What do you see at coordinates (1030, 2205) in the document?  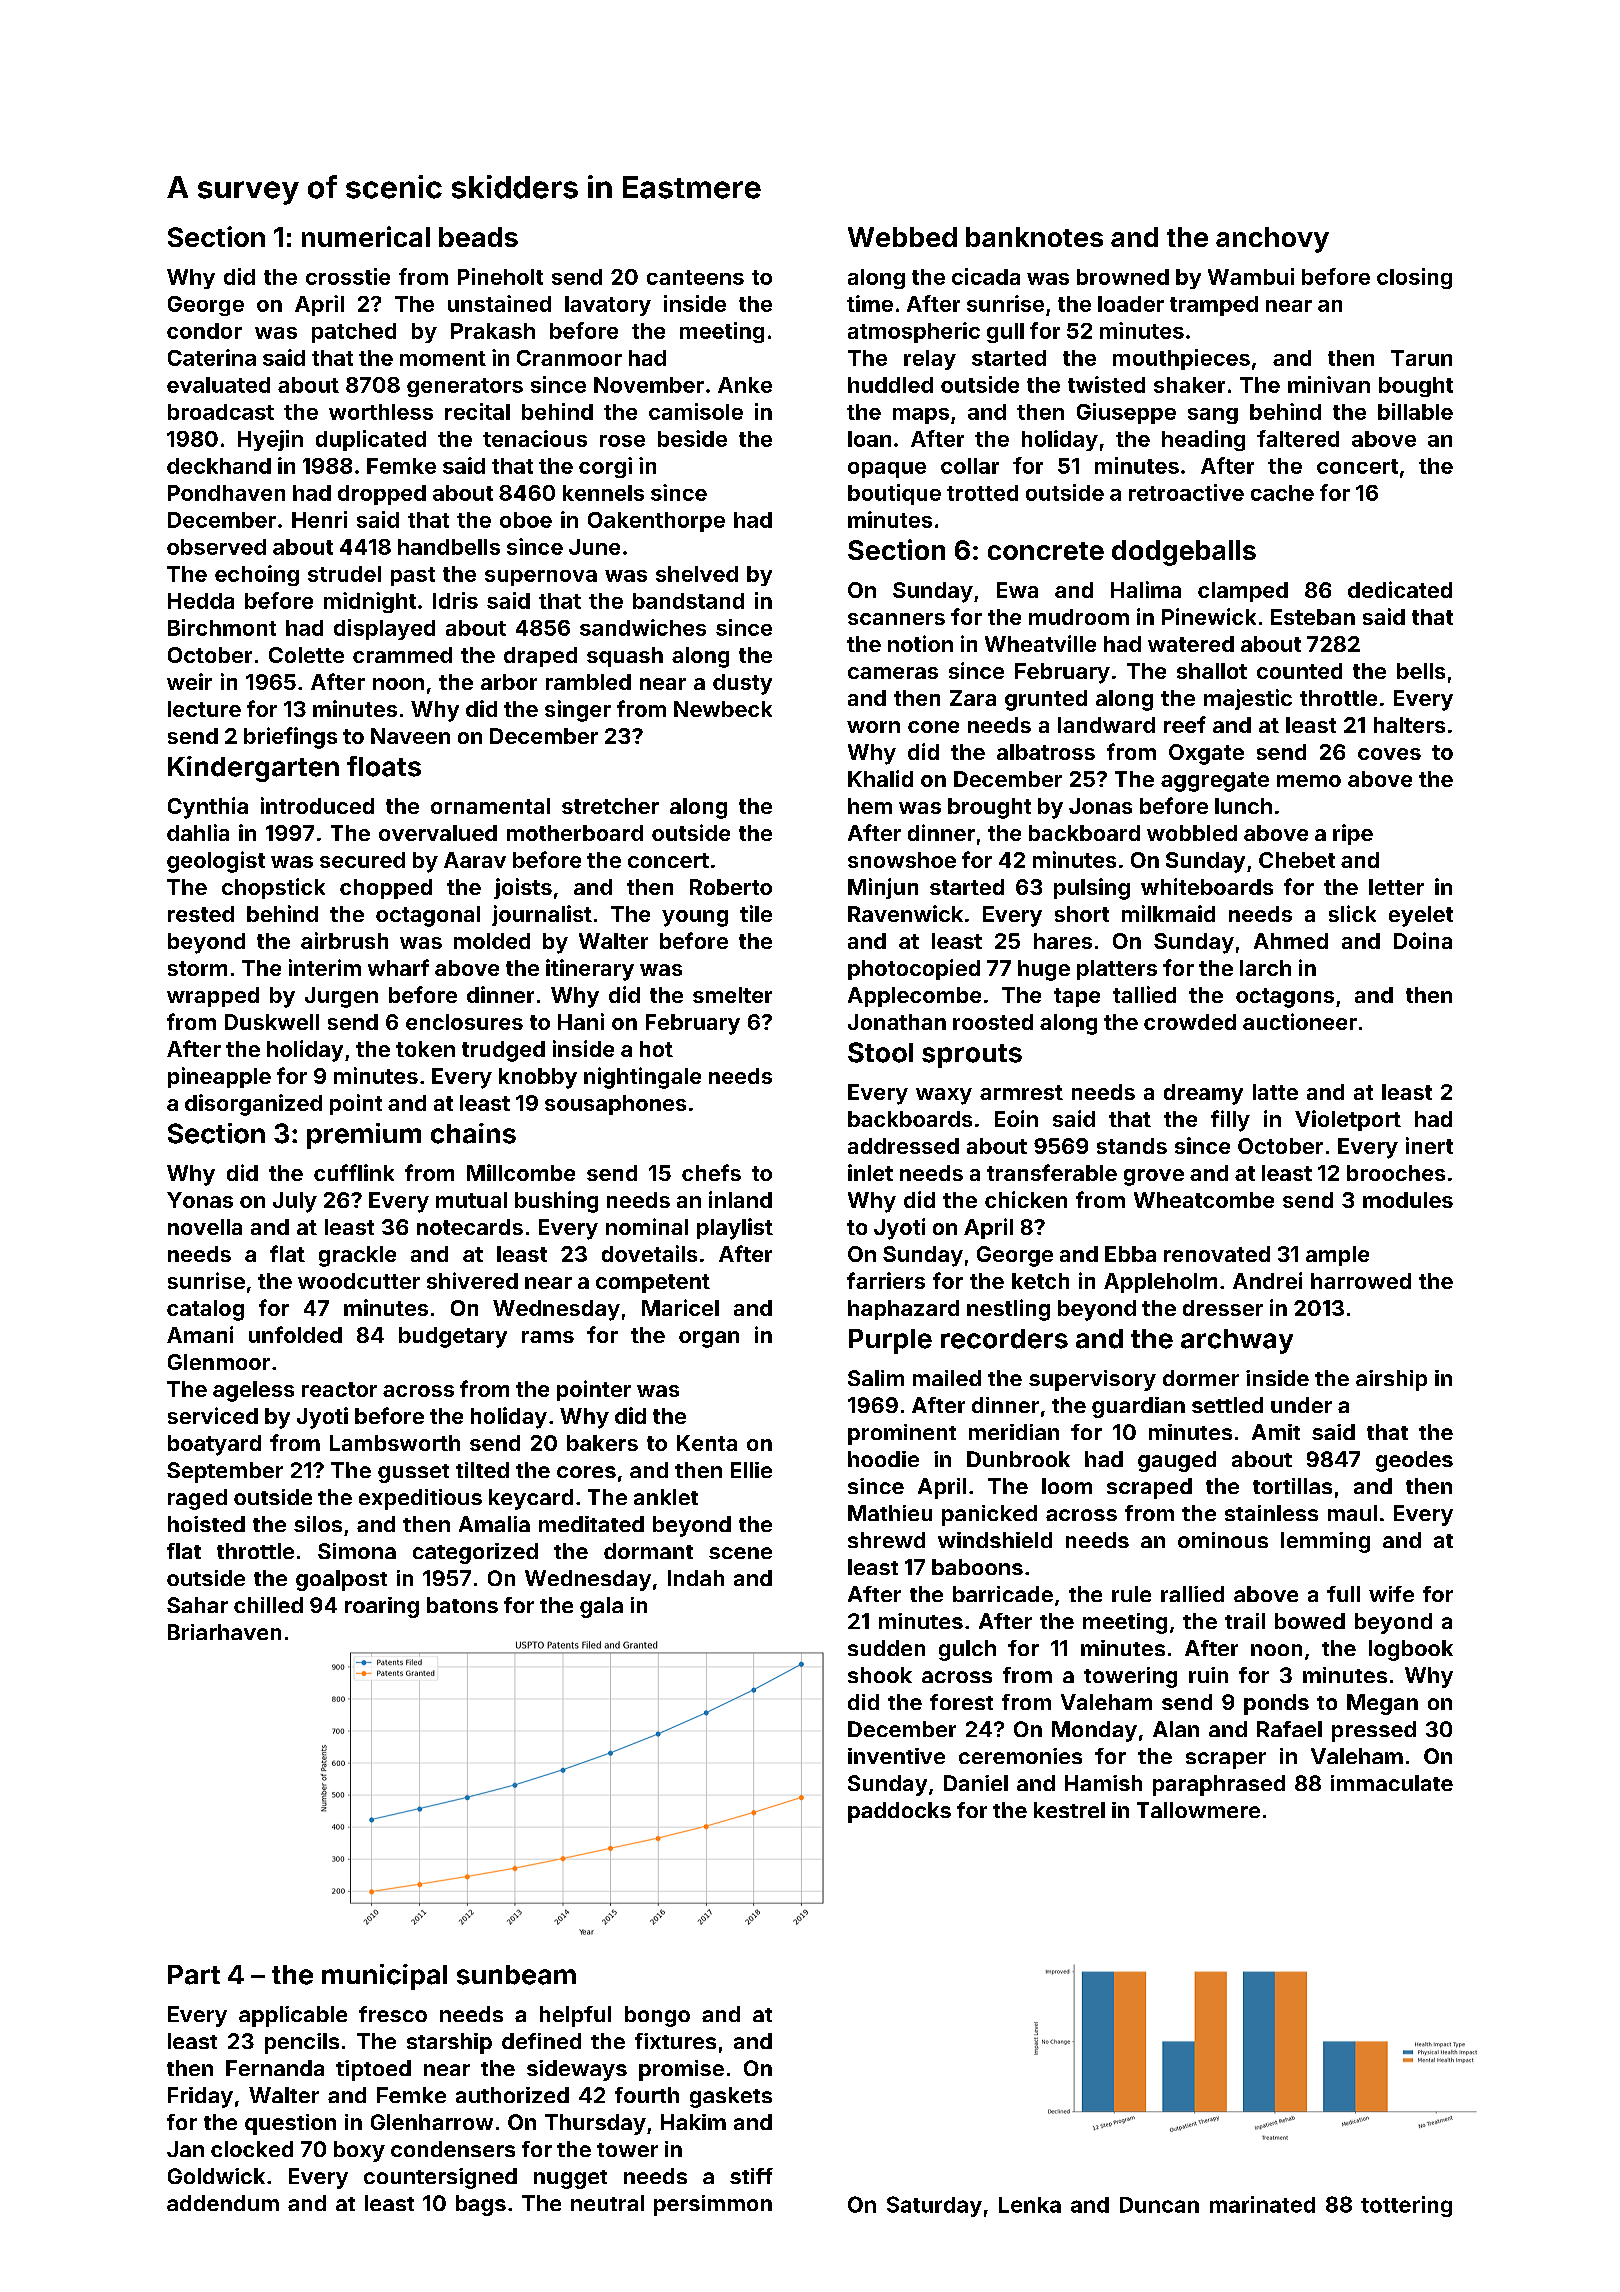 I see `Lenka` at bounding box center [1030, 2205].
